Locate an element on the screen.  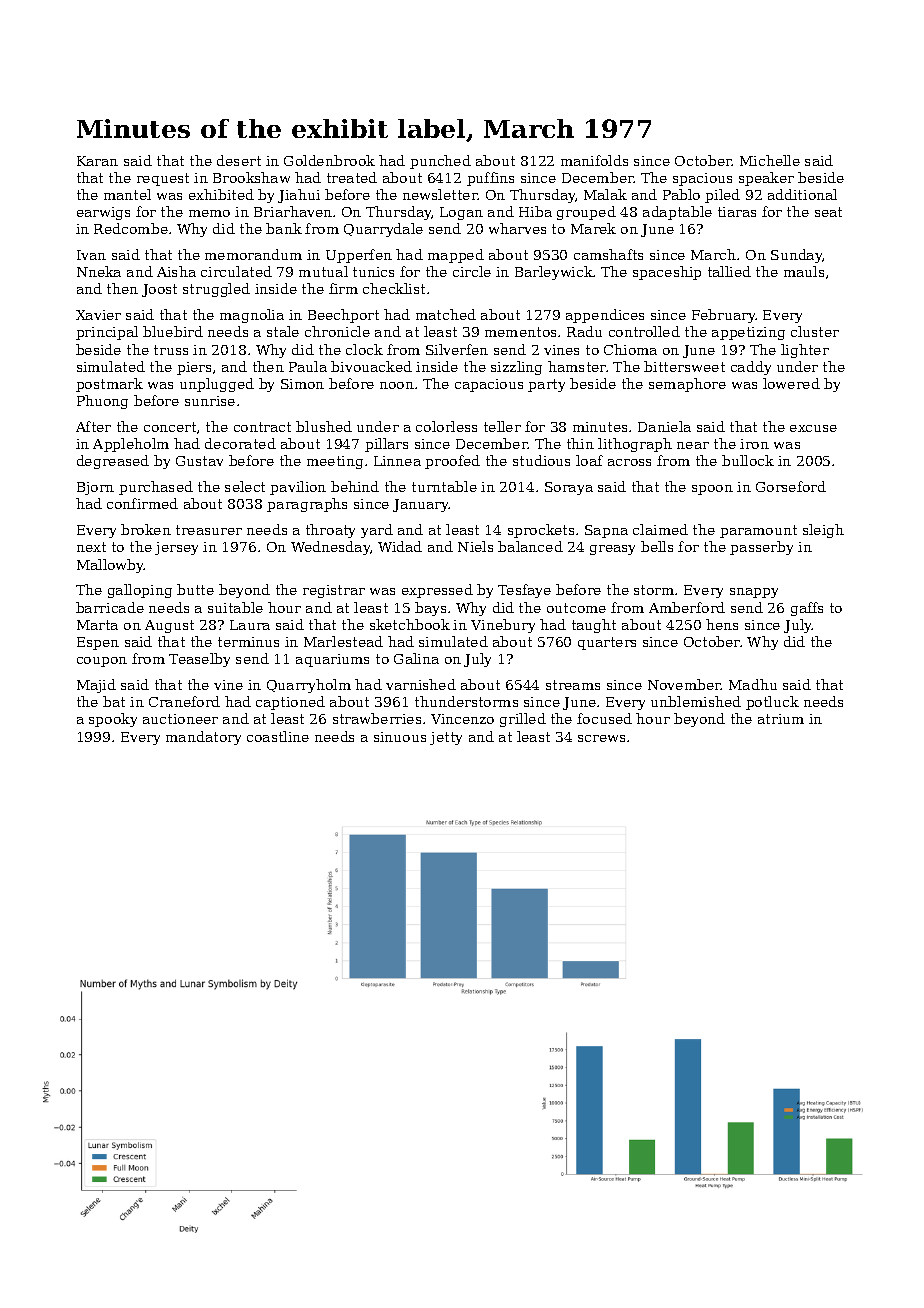
postmark is located at coordinates (109, 385).
